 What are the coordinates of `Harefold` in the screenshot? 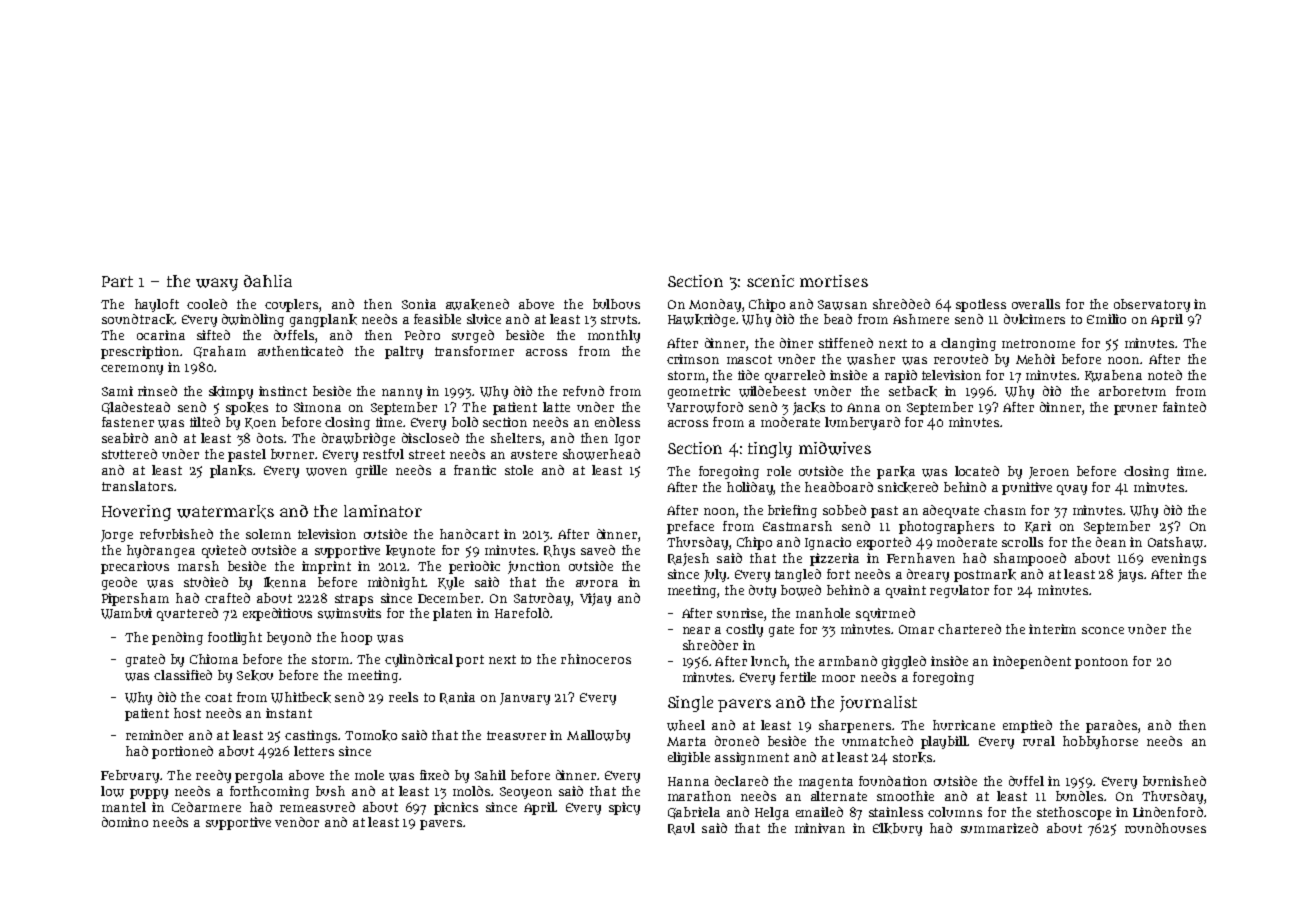 It's located at (522, 613).
